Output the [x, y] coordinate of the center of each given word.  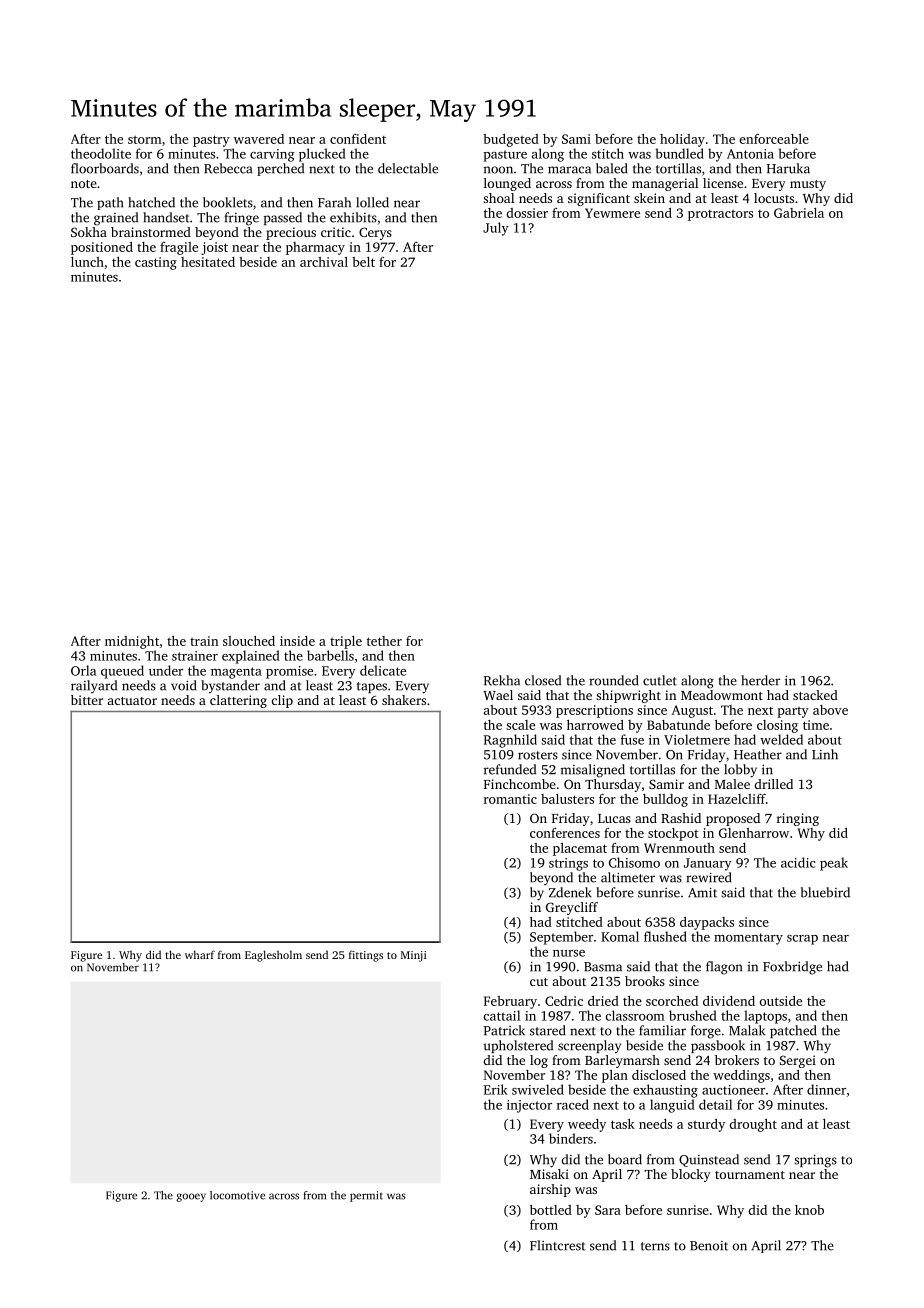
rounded [614, 680]
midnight [132, 642]
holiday [682, 140]
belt [363, 262]
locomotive [237, 1195]
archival [324, 262]
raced [573, 1104]
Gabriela [799, 213]
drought [753, 1125]
